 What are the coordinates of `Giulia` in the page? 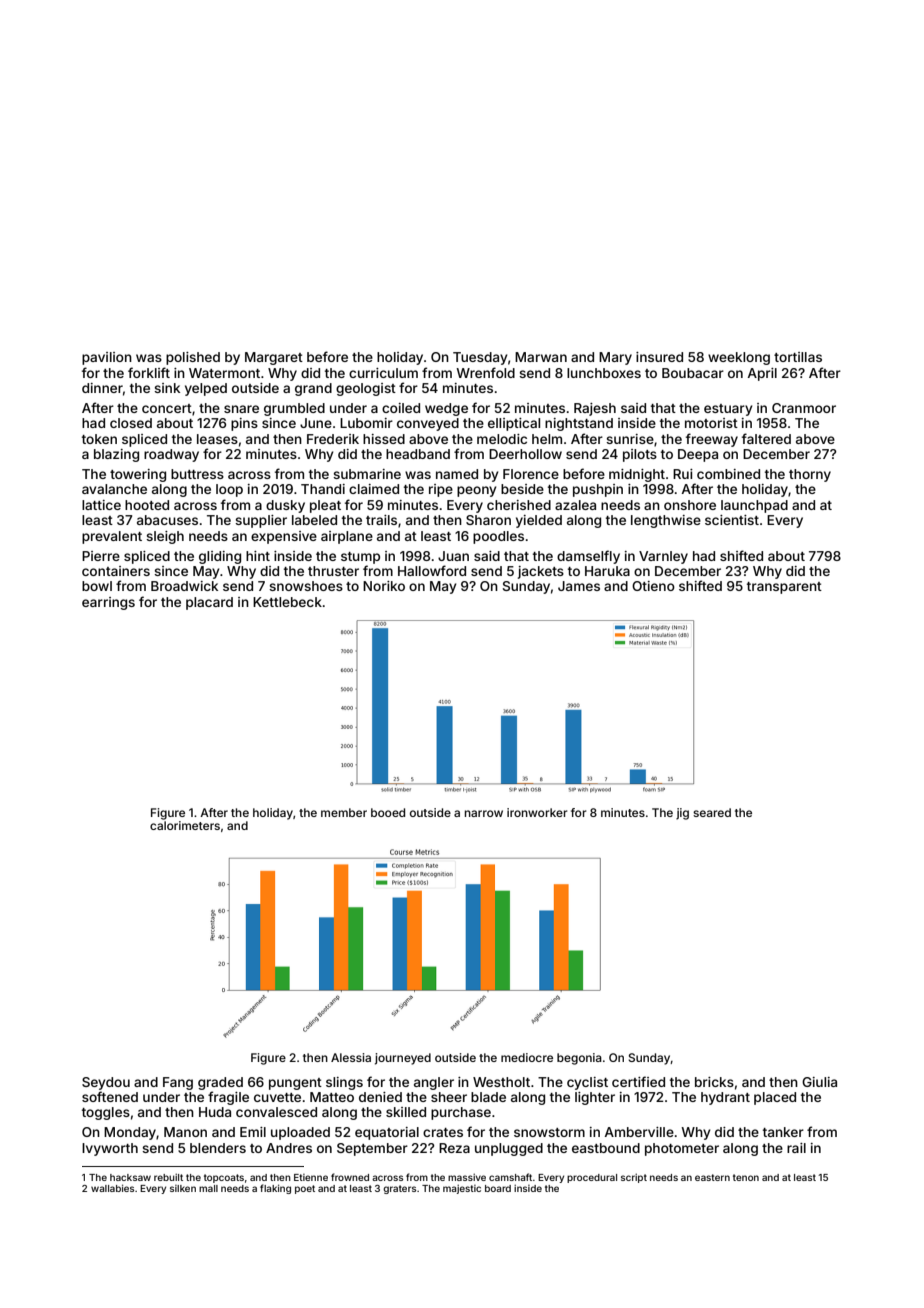 It's located at (819, 1082).
